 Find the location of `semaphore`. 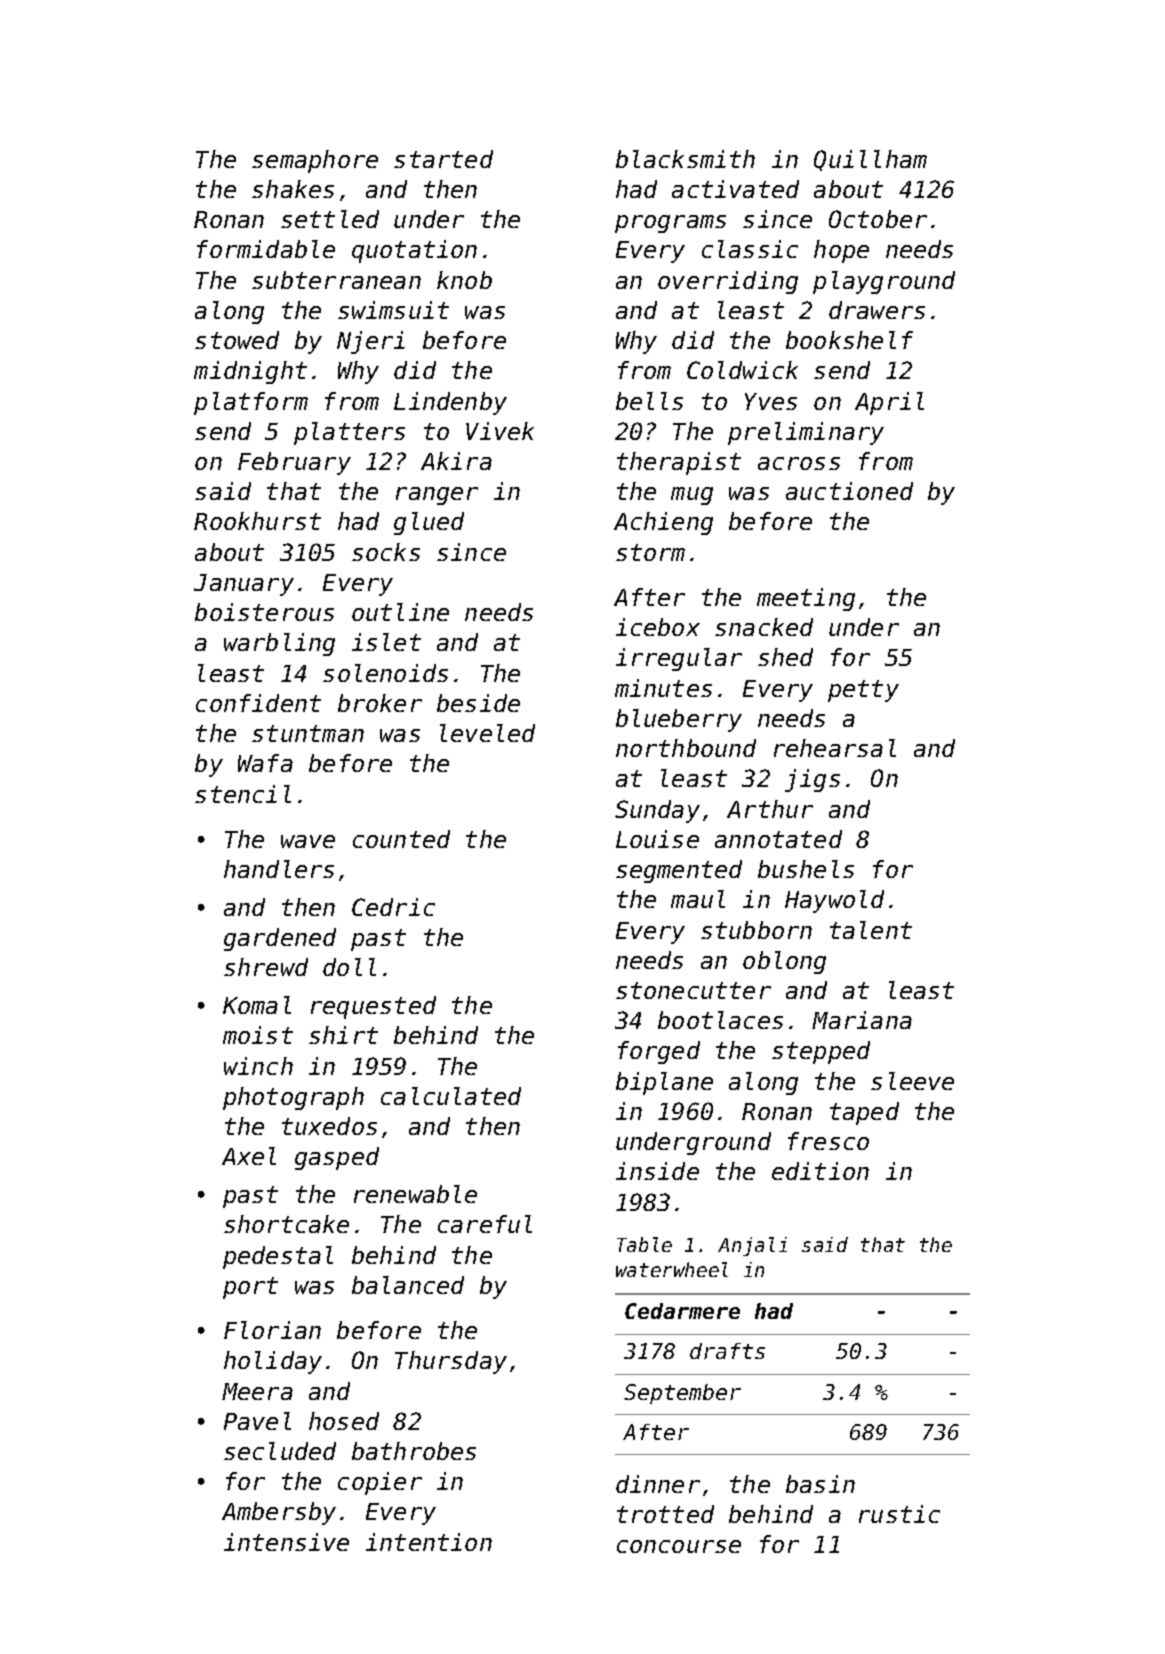

semaphore is located at coordinates (315, 161).
